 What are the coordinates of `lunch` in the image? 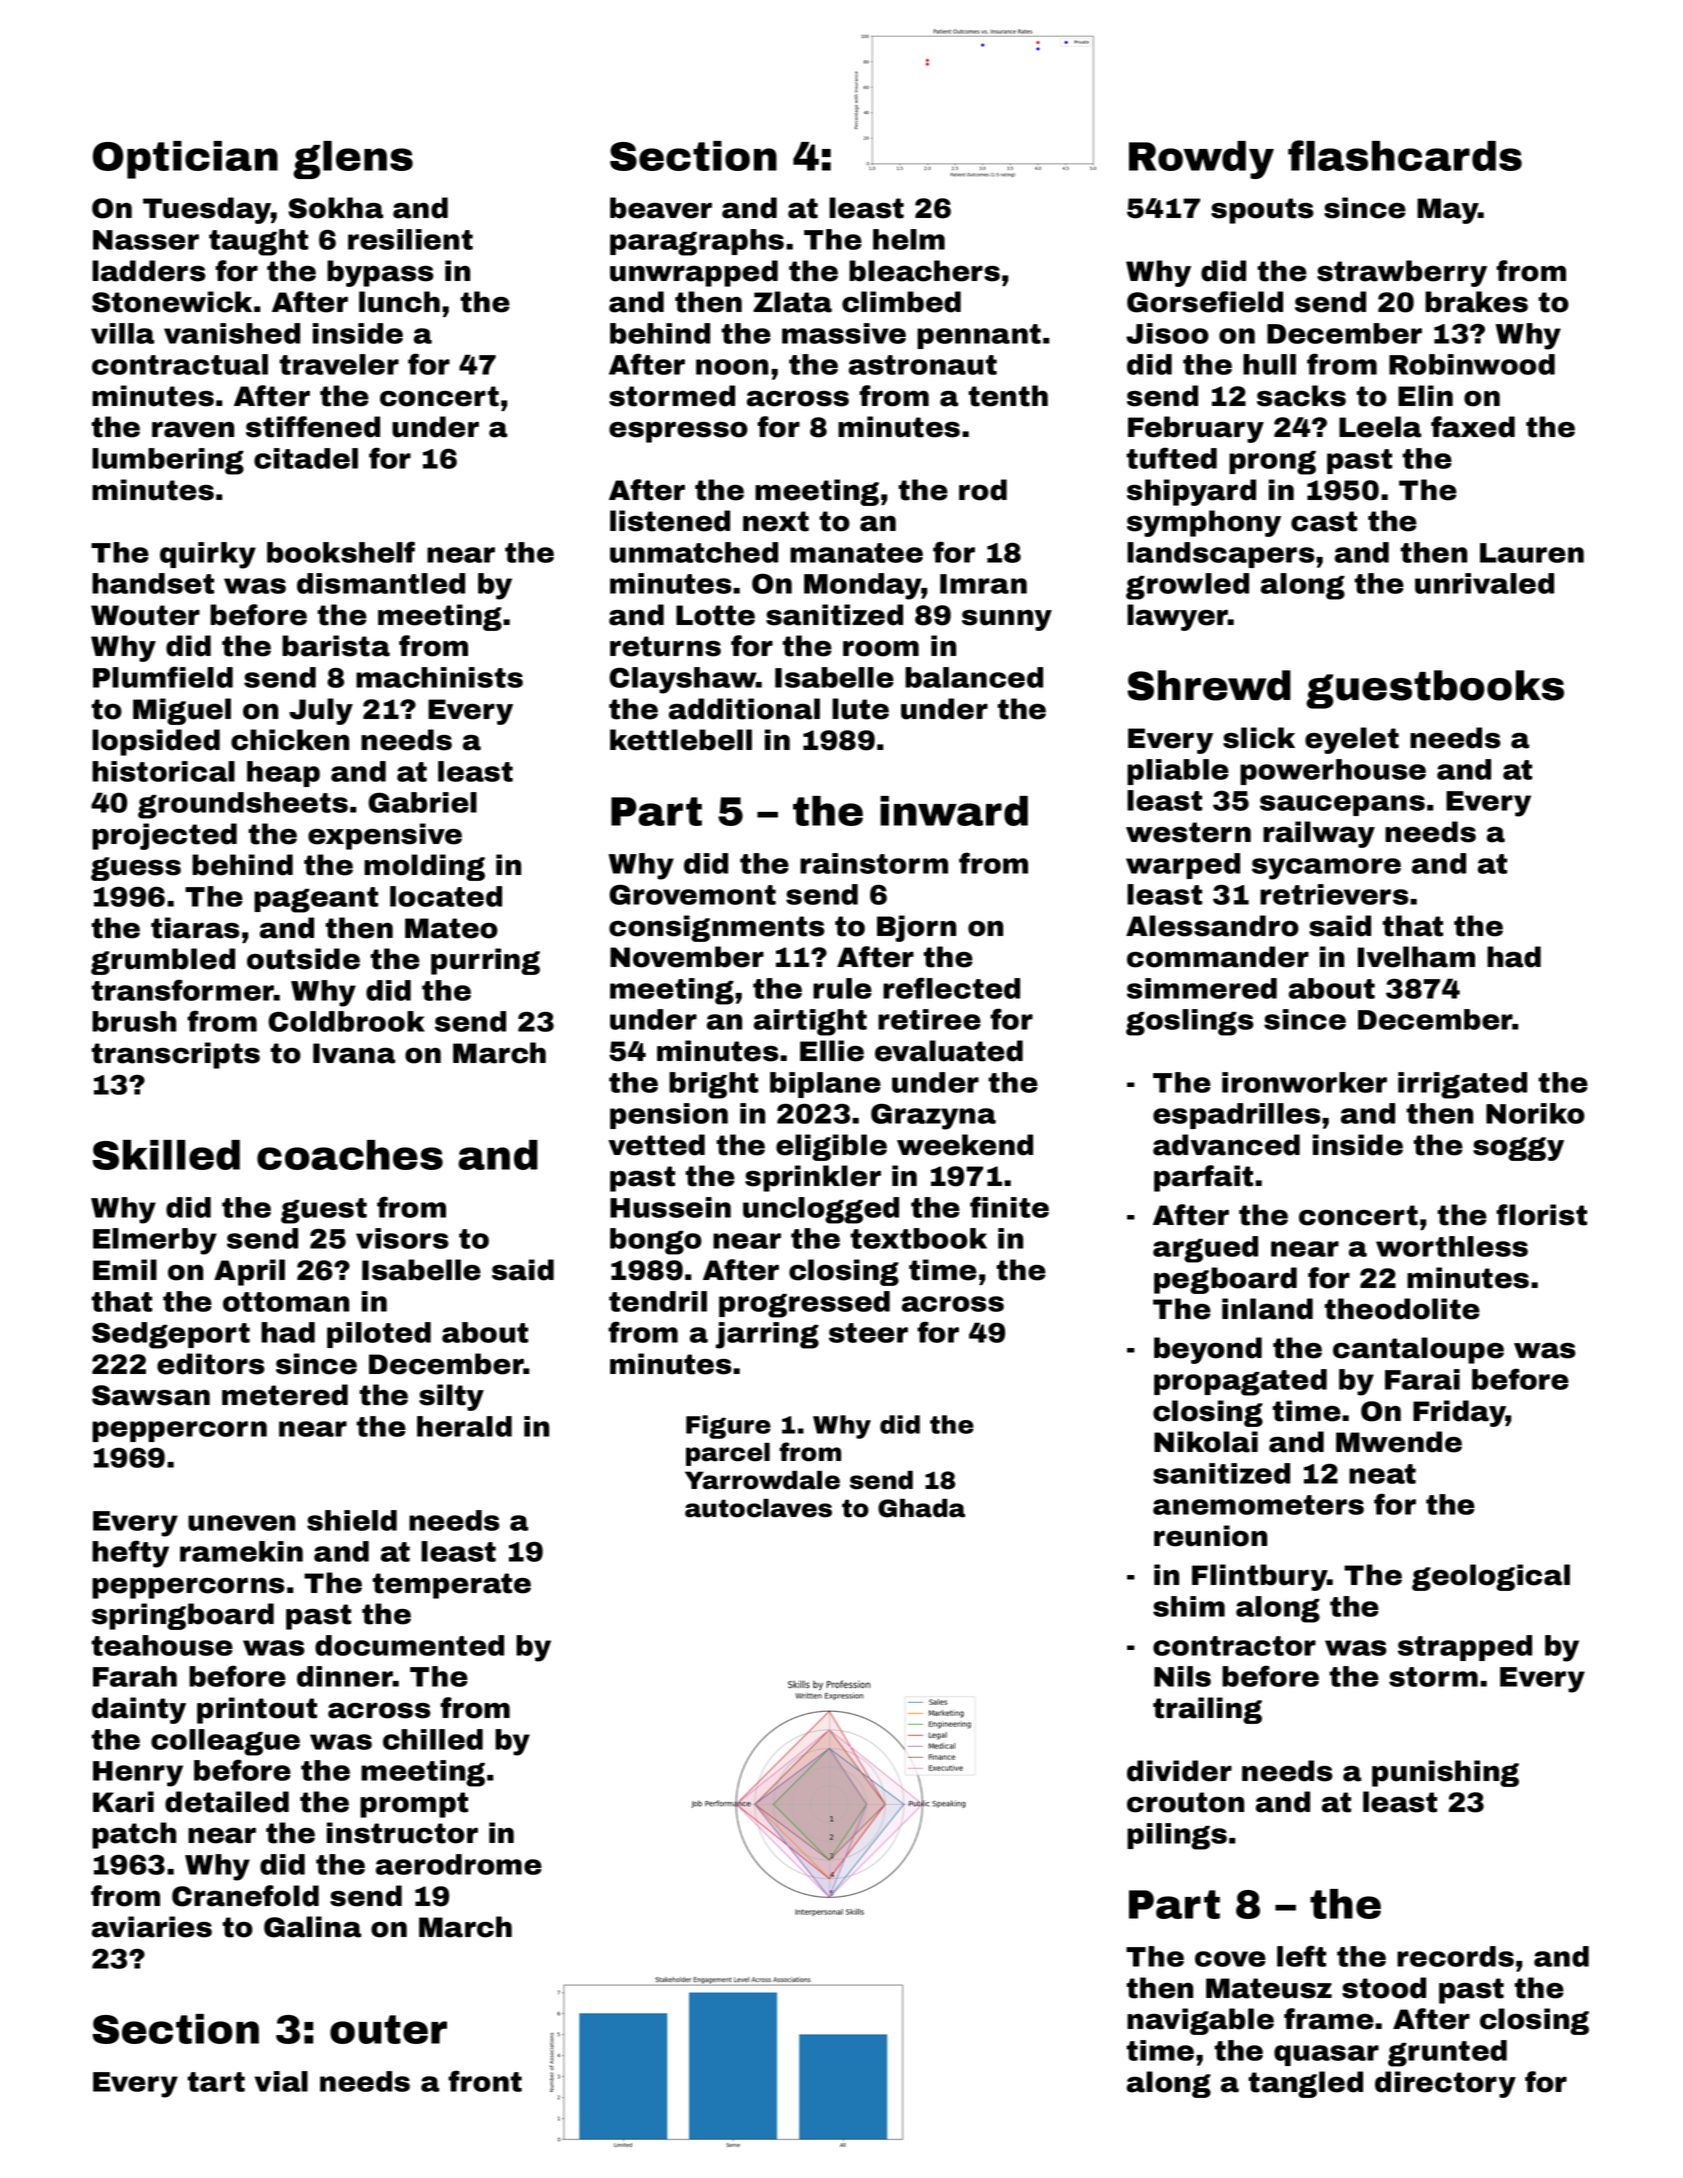 It's located at (399, 302).
